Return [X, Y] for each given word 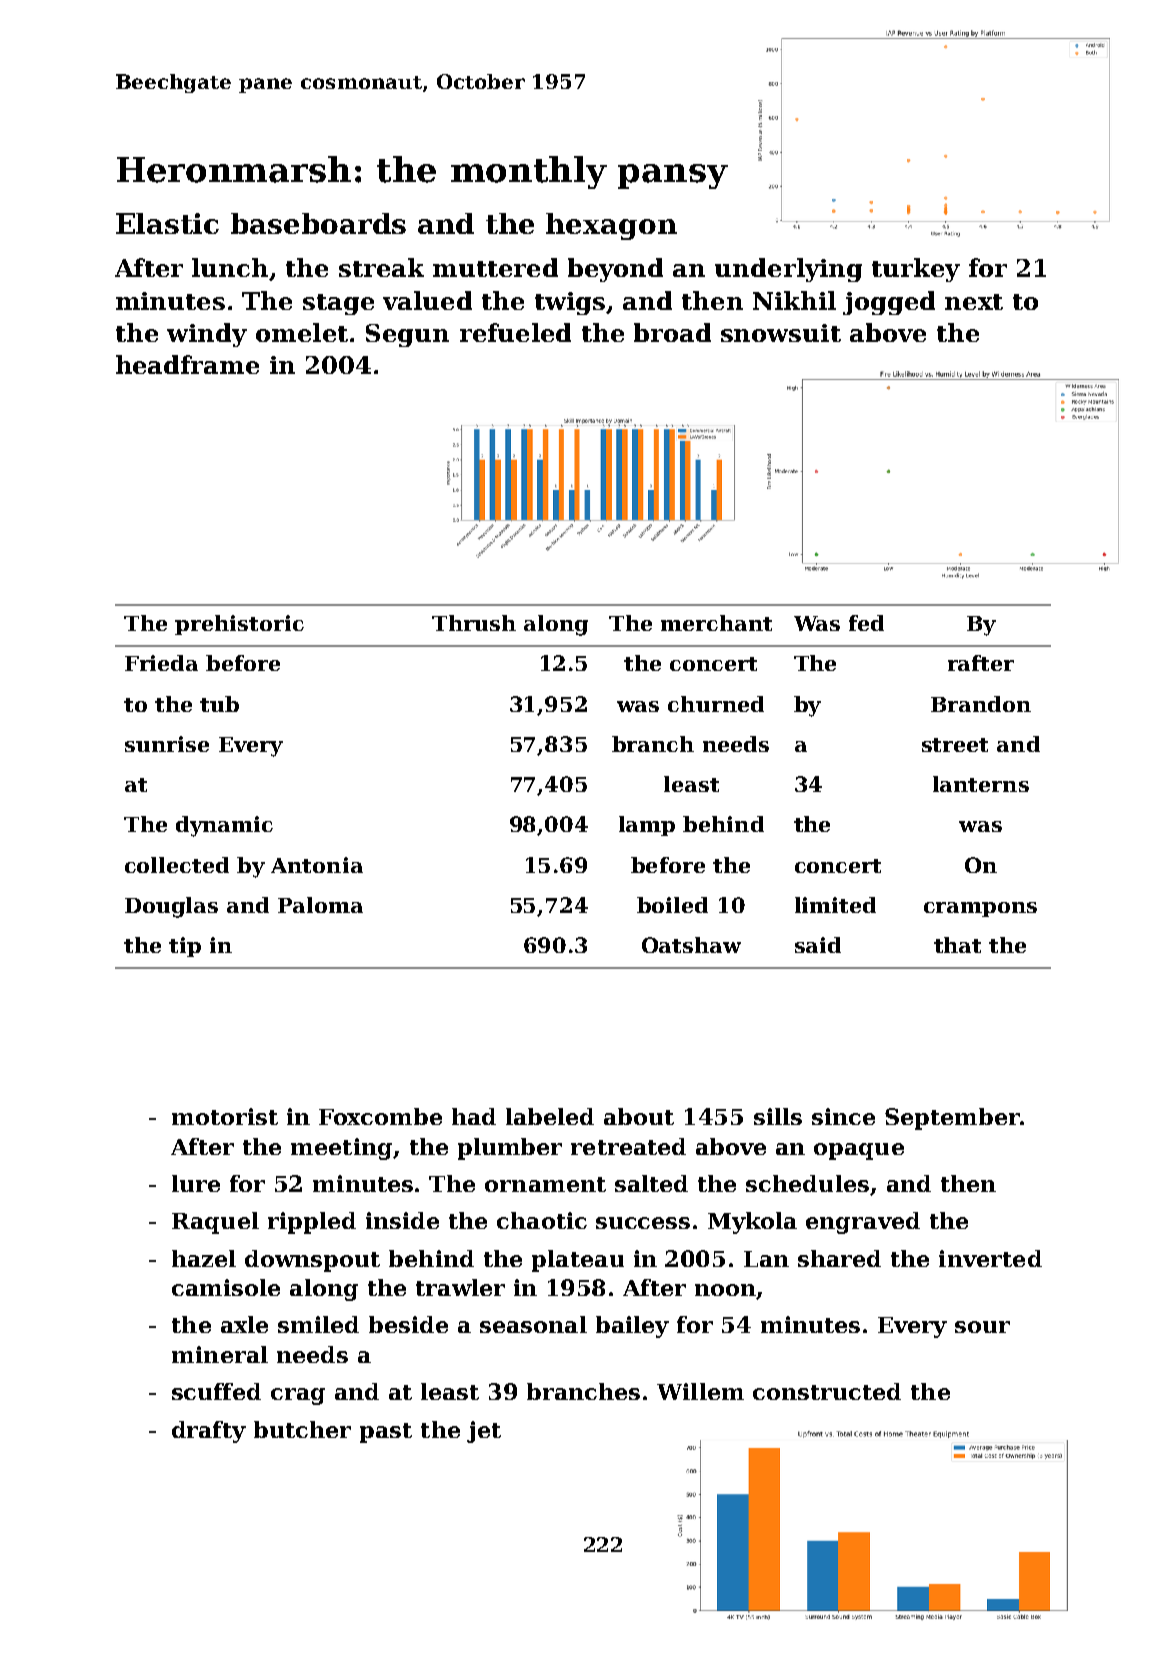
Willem [700, 1391]
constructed [827, 1391]
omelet [302, 332]
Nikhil [794, 300]
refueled [515, 332]
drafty [209, 1432]
